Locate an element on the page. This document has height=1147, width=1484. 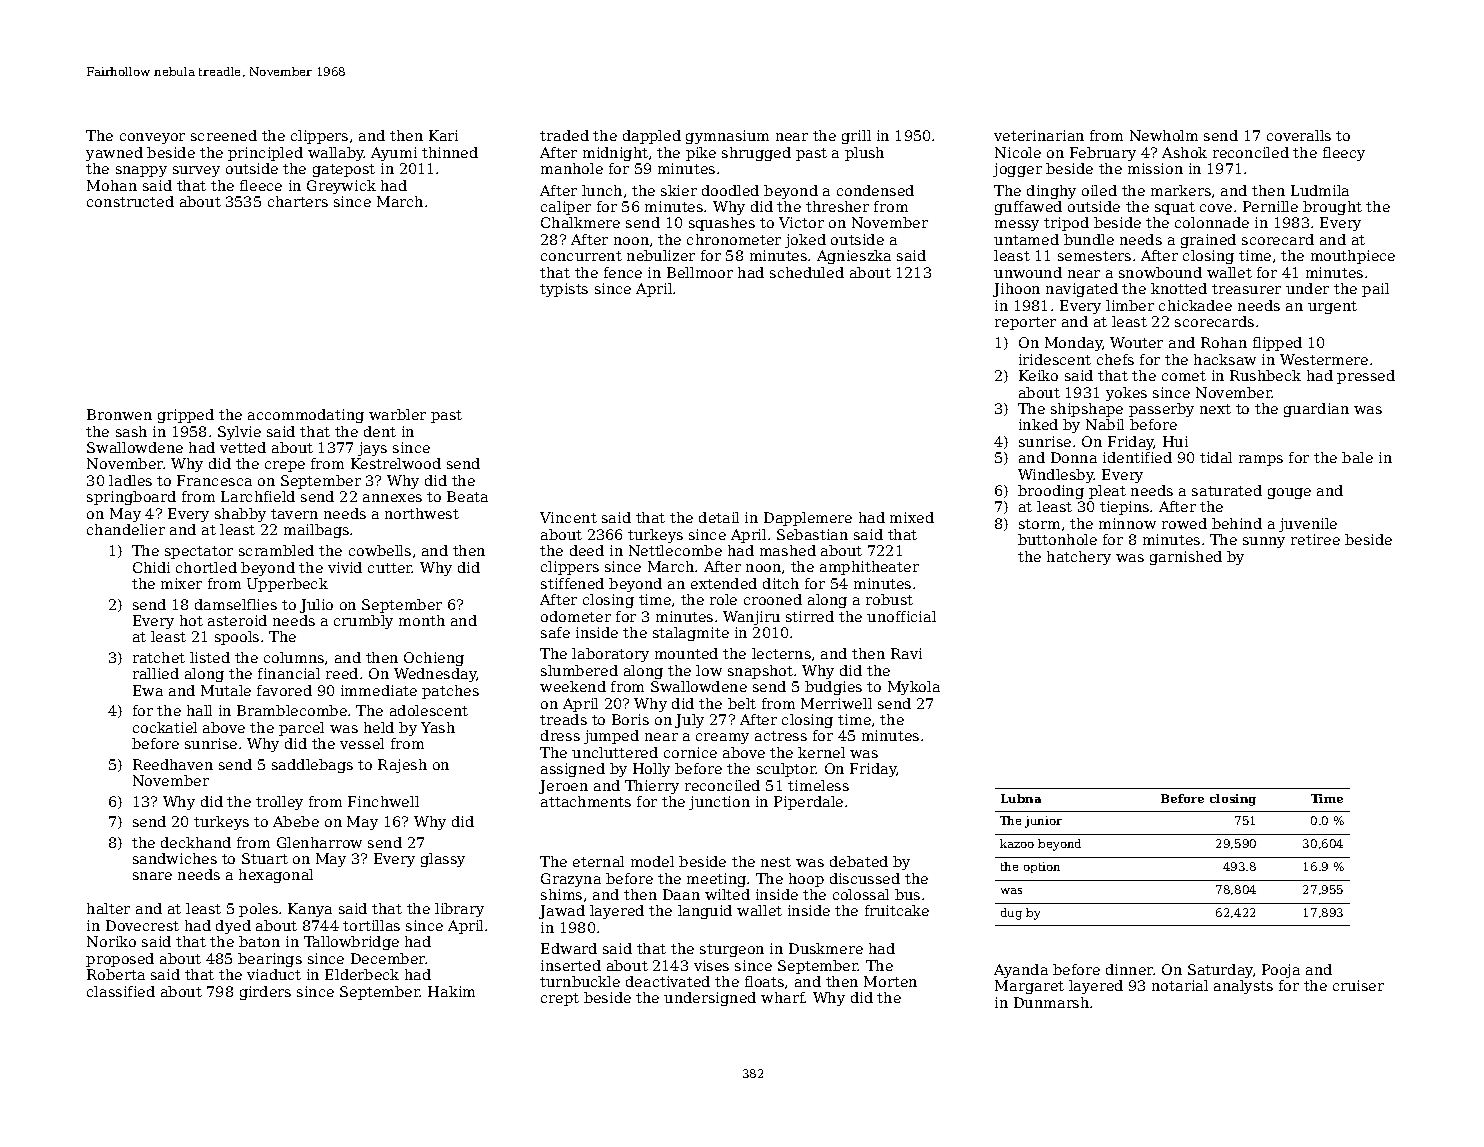
joked is located at coordinates (805, 241).
